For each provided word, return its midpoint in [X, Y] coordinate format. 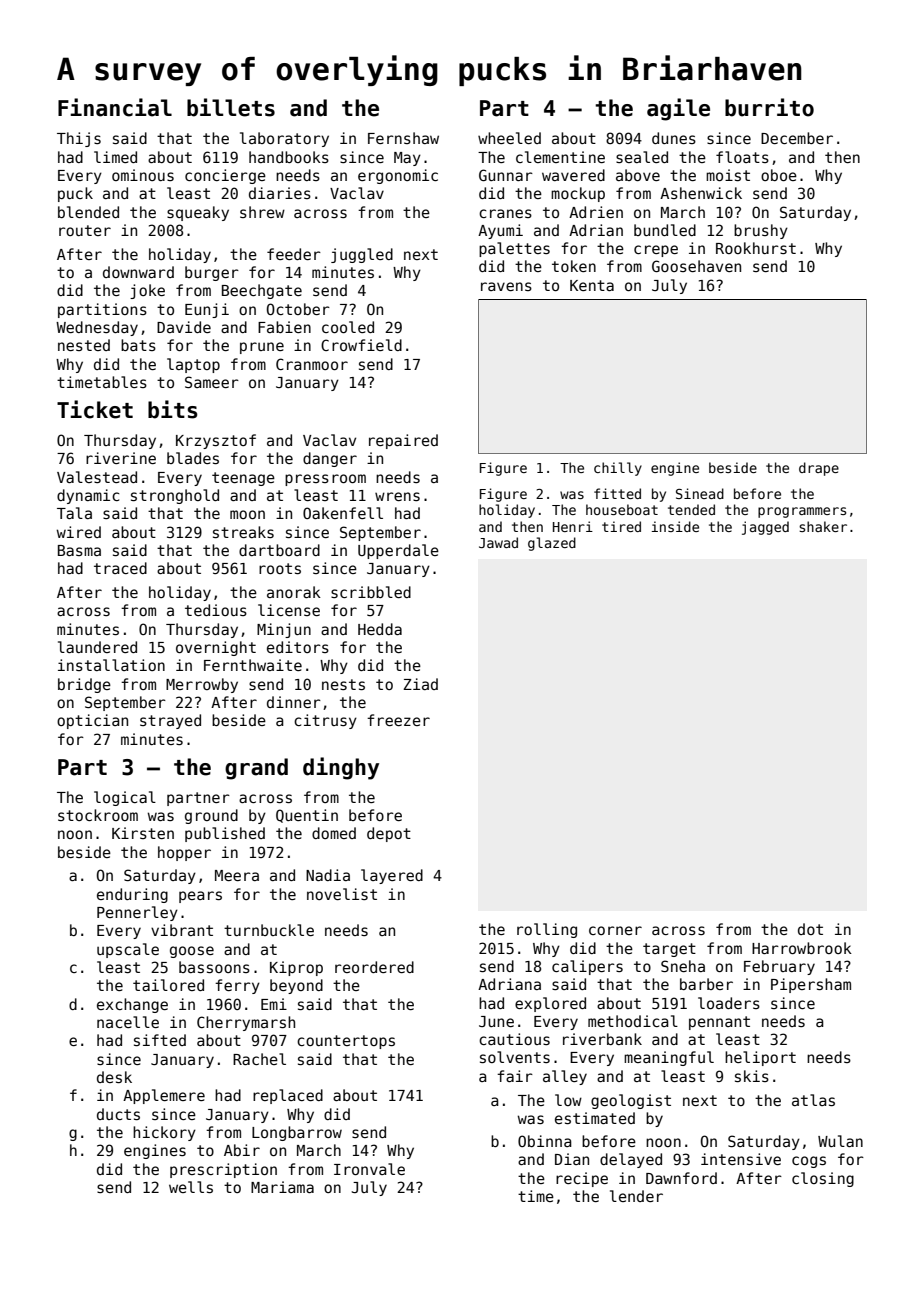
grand [256, 769]
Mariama [282, 1187]
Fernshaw [403, 138]
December [797, 138]
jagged [765, 528]
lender [636, 1196]
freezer [398, 720]
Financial [115, 107]
